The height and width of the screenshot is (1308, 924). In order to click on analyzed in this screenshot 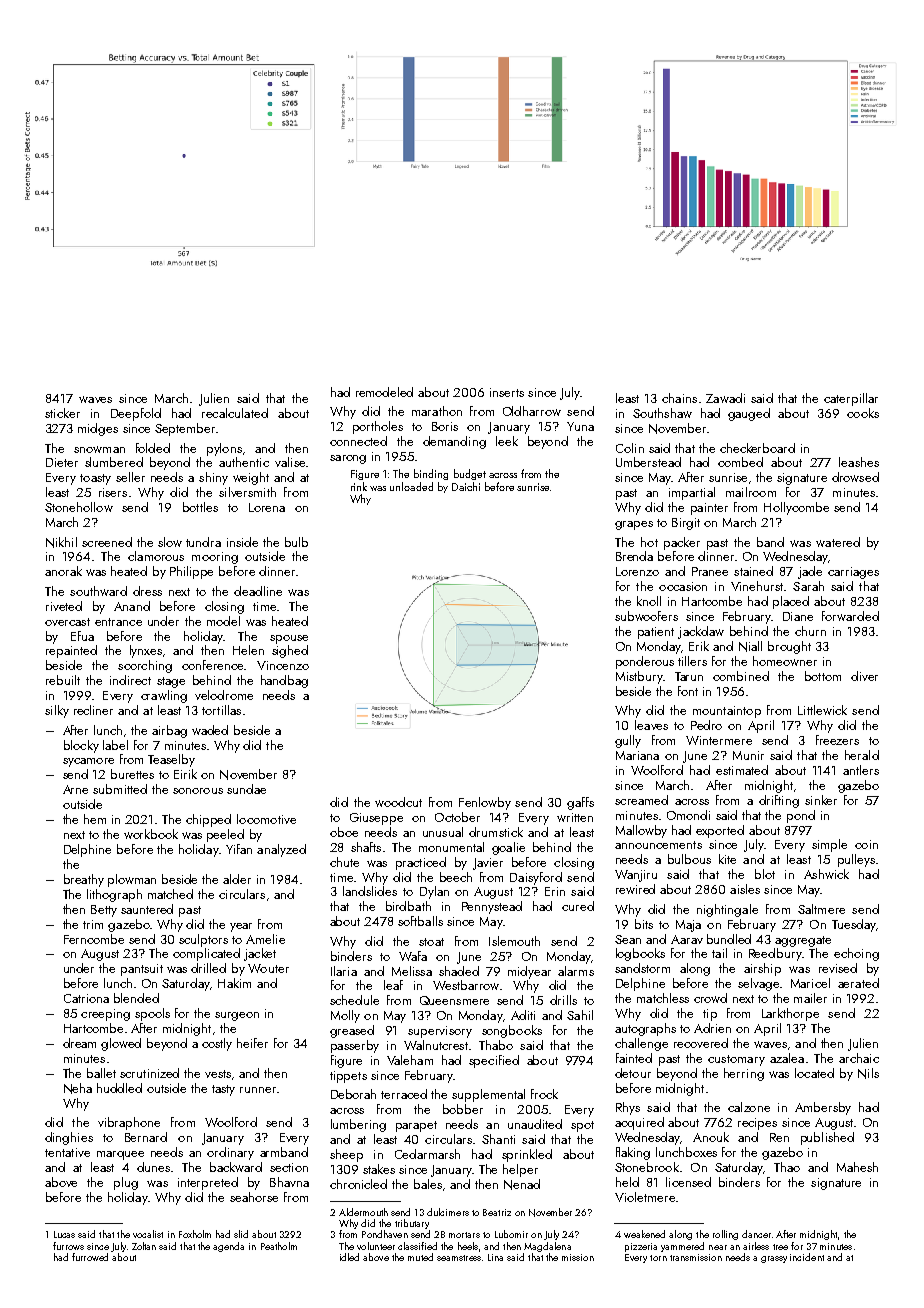, I will do `click(281, 850)`.
